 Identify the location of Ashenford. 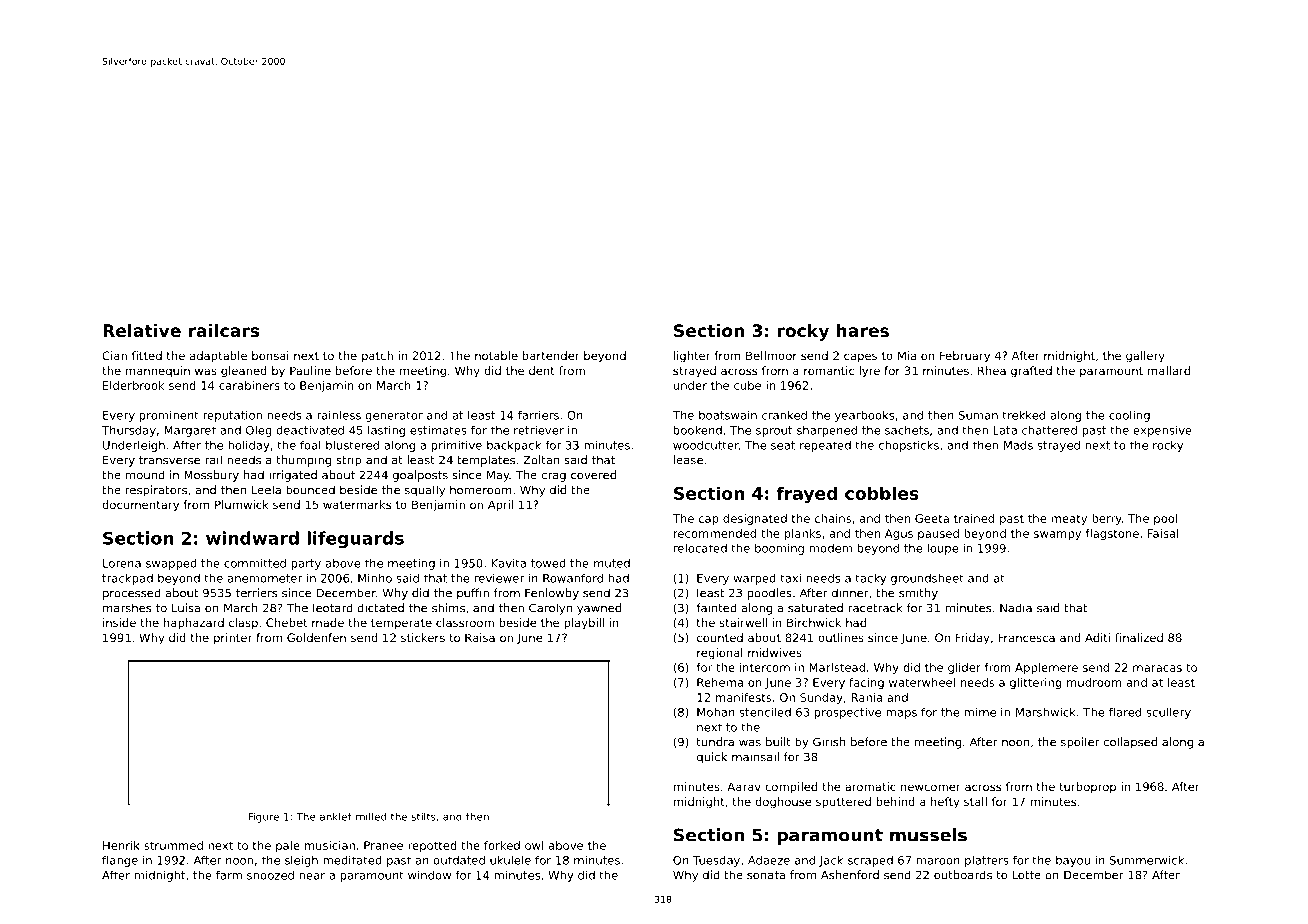
(850, 875).
